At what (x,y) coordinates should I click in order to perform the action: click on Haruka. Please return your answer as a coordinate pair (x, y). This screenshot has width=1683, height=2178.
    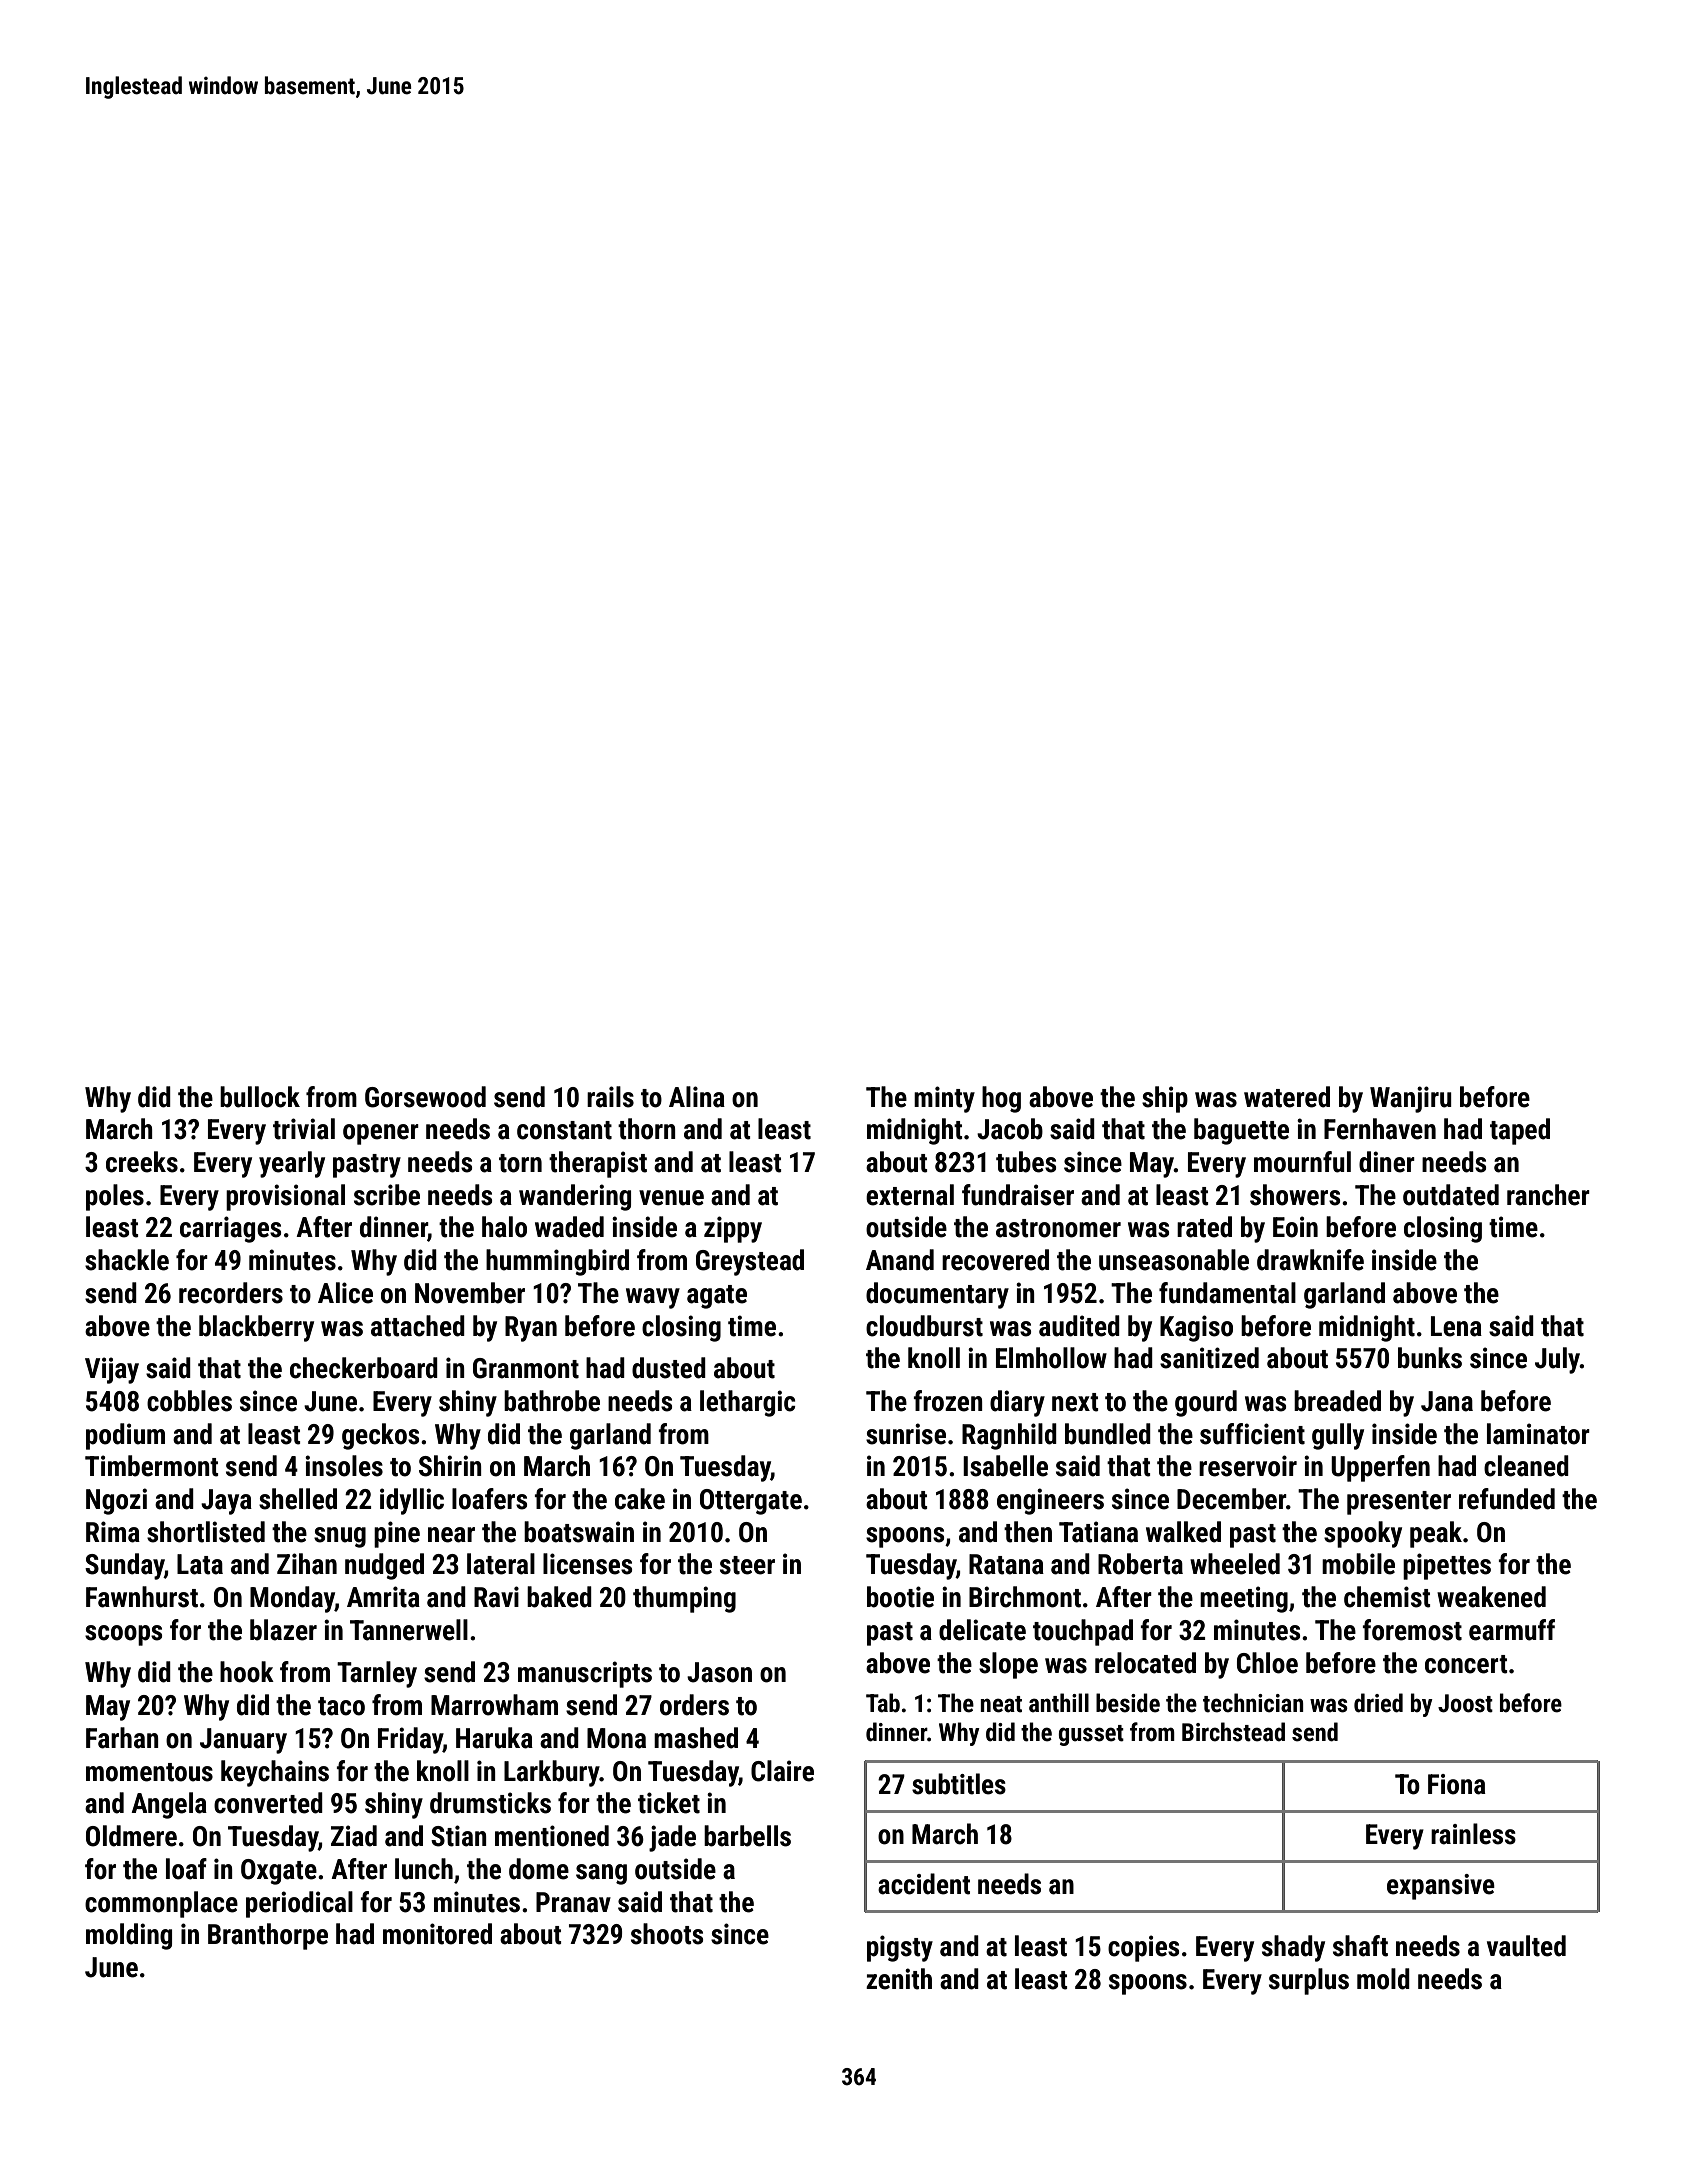
    Looking at the image, I should click on (494, 1738).
